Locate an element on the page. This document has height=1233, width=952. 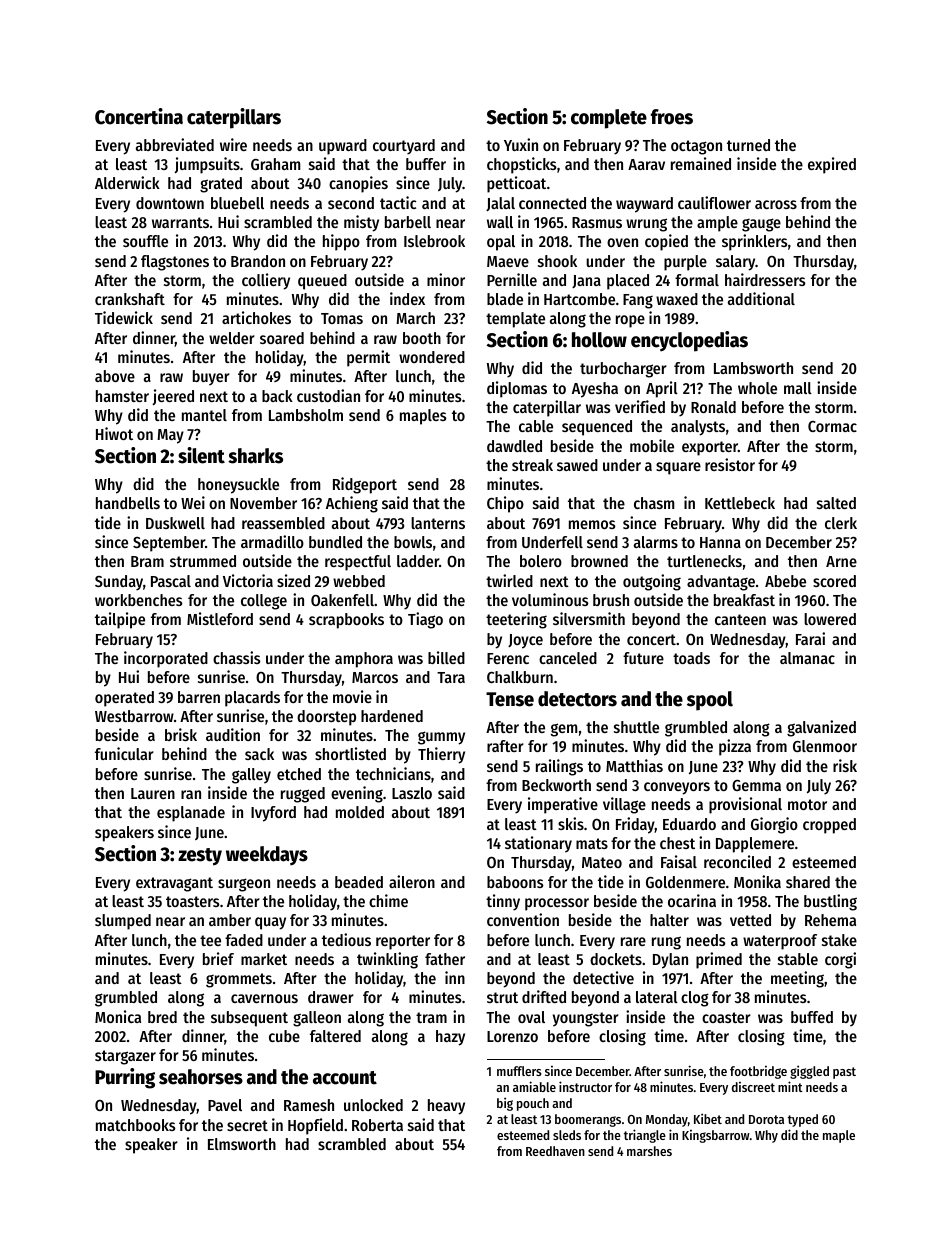
Reedhaven is located at coordinates (555, 1151).
